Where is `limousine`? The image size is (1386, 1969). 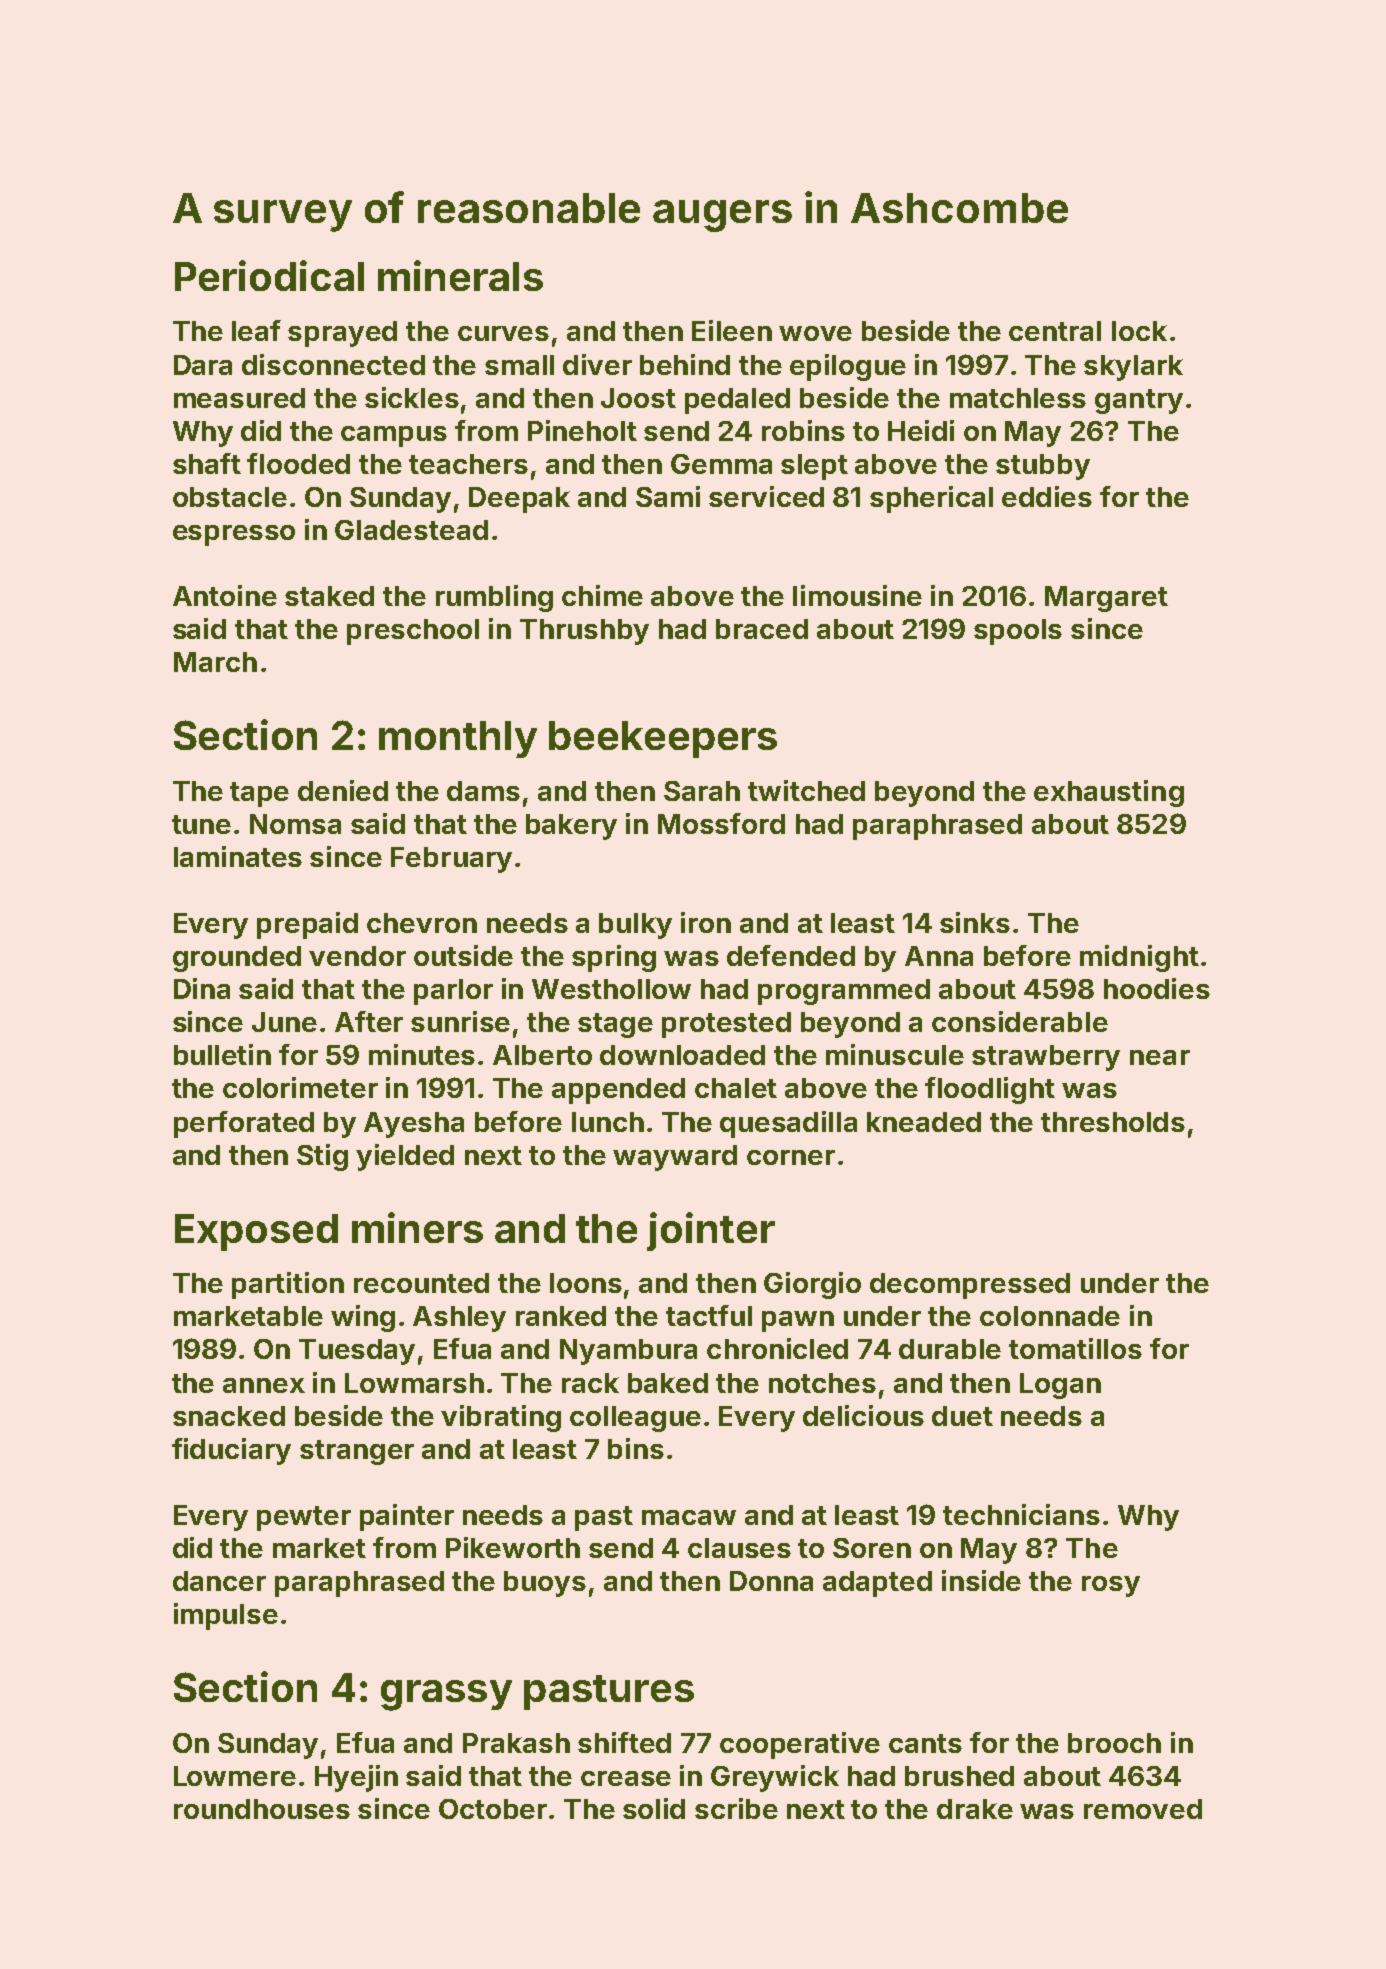
limousine is located at coordinates (857, 595).
